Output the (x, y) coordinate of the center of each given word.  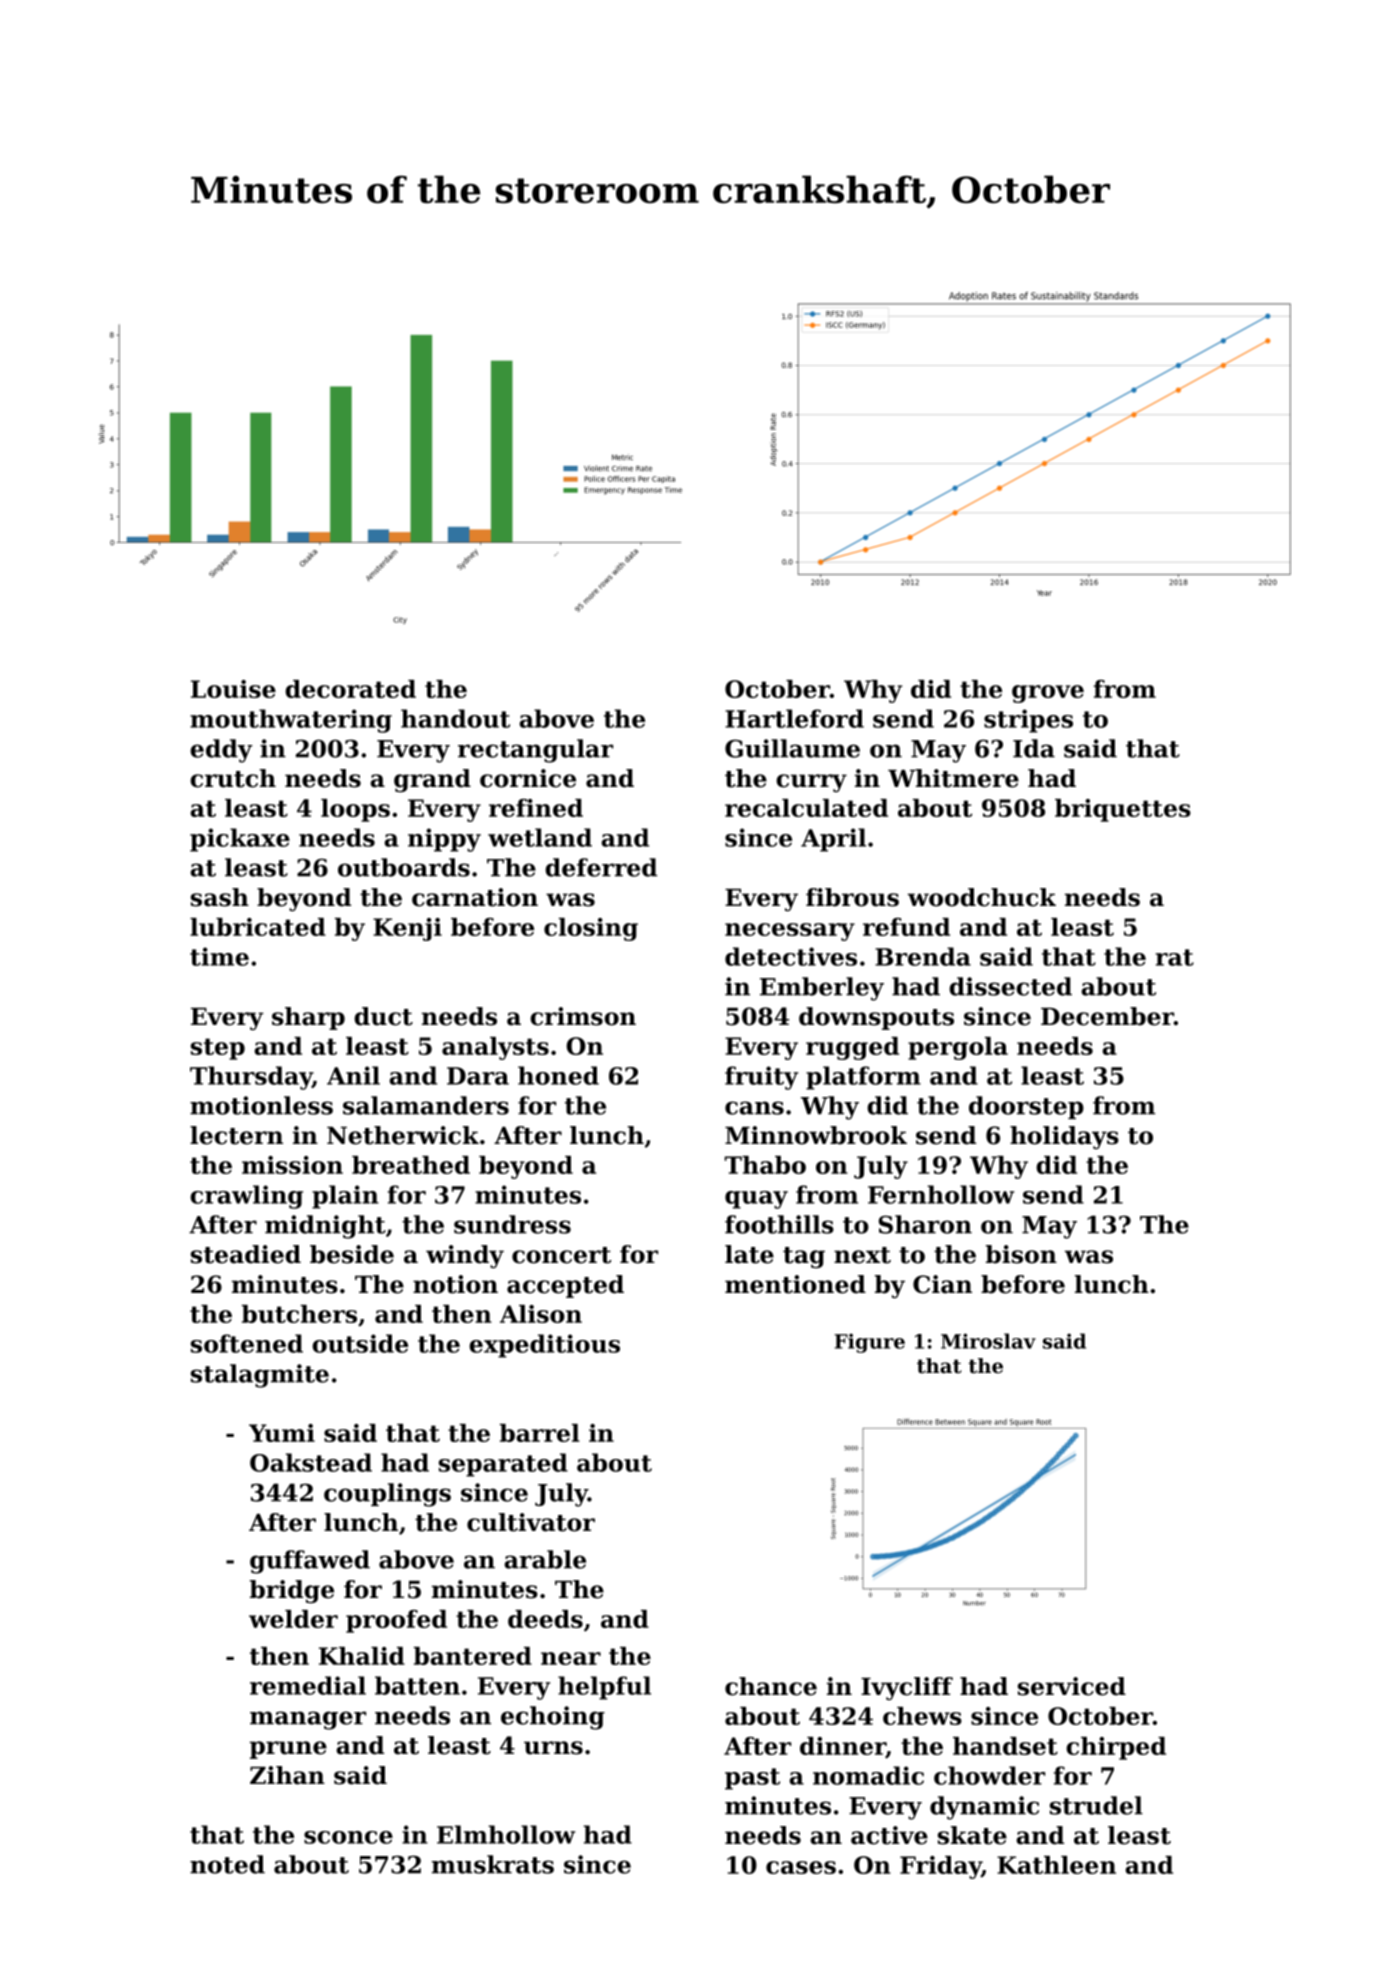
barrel (540, 1433)
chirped (1116, 1748)
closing (591, 929)
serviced (1072, 1686)
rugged (852, 1048)
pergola (958, 1048)
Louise (233, 689)
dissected (1010, 986)
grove (1048, 694)
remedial (308, 1685)
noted (227, 1864)
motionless (261, 1105)
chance (771, 1686)
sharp (308, 1018)
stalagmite (260, 1376)
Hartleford (794, 718)
